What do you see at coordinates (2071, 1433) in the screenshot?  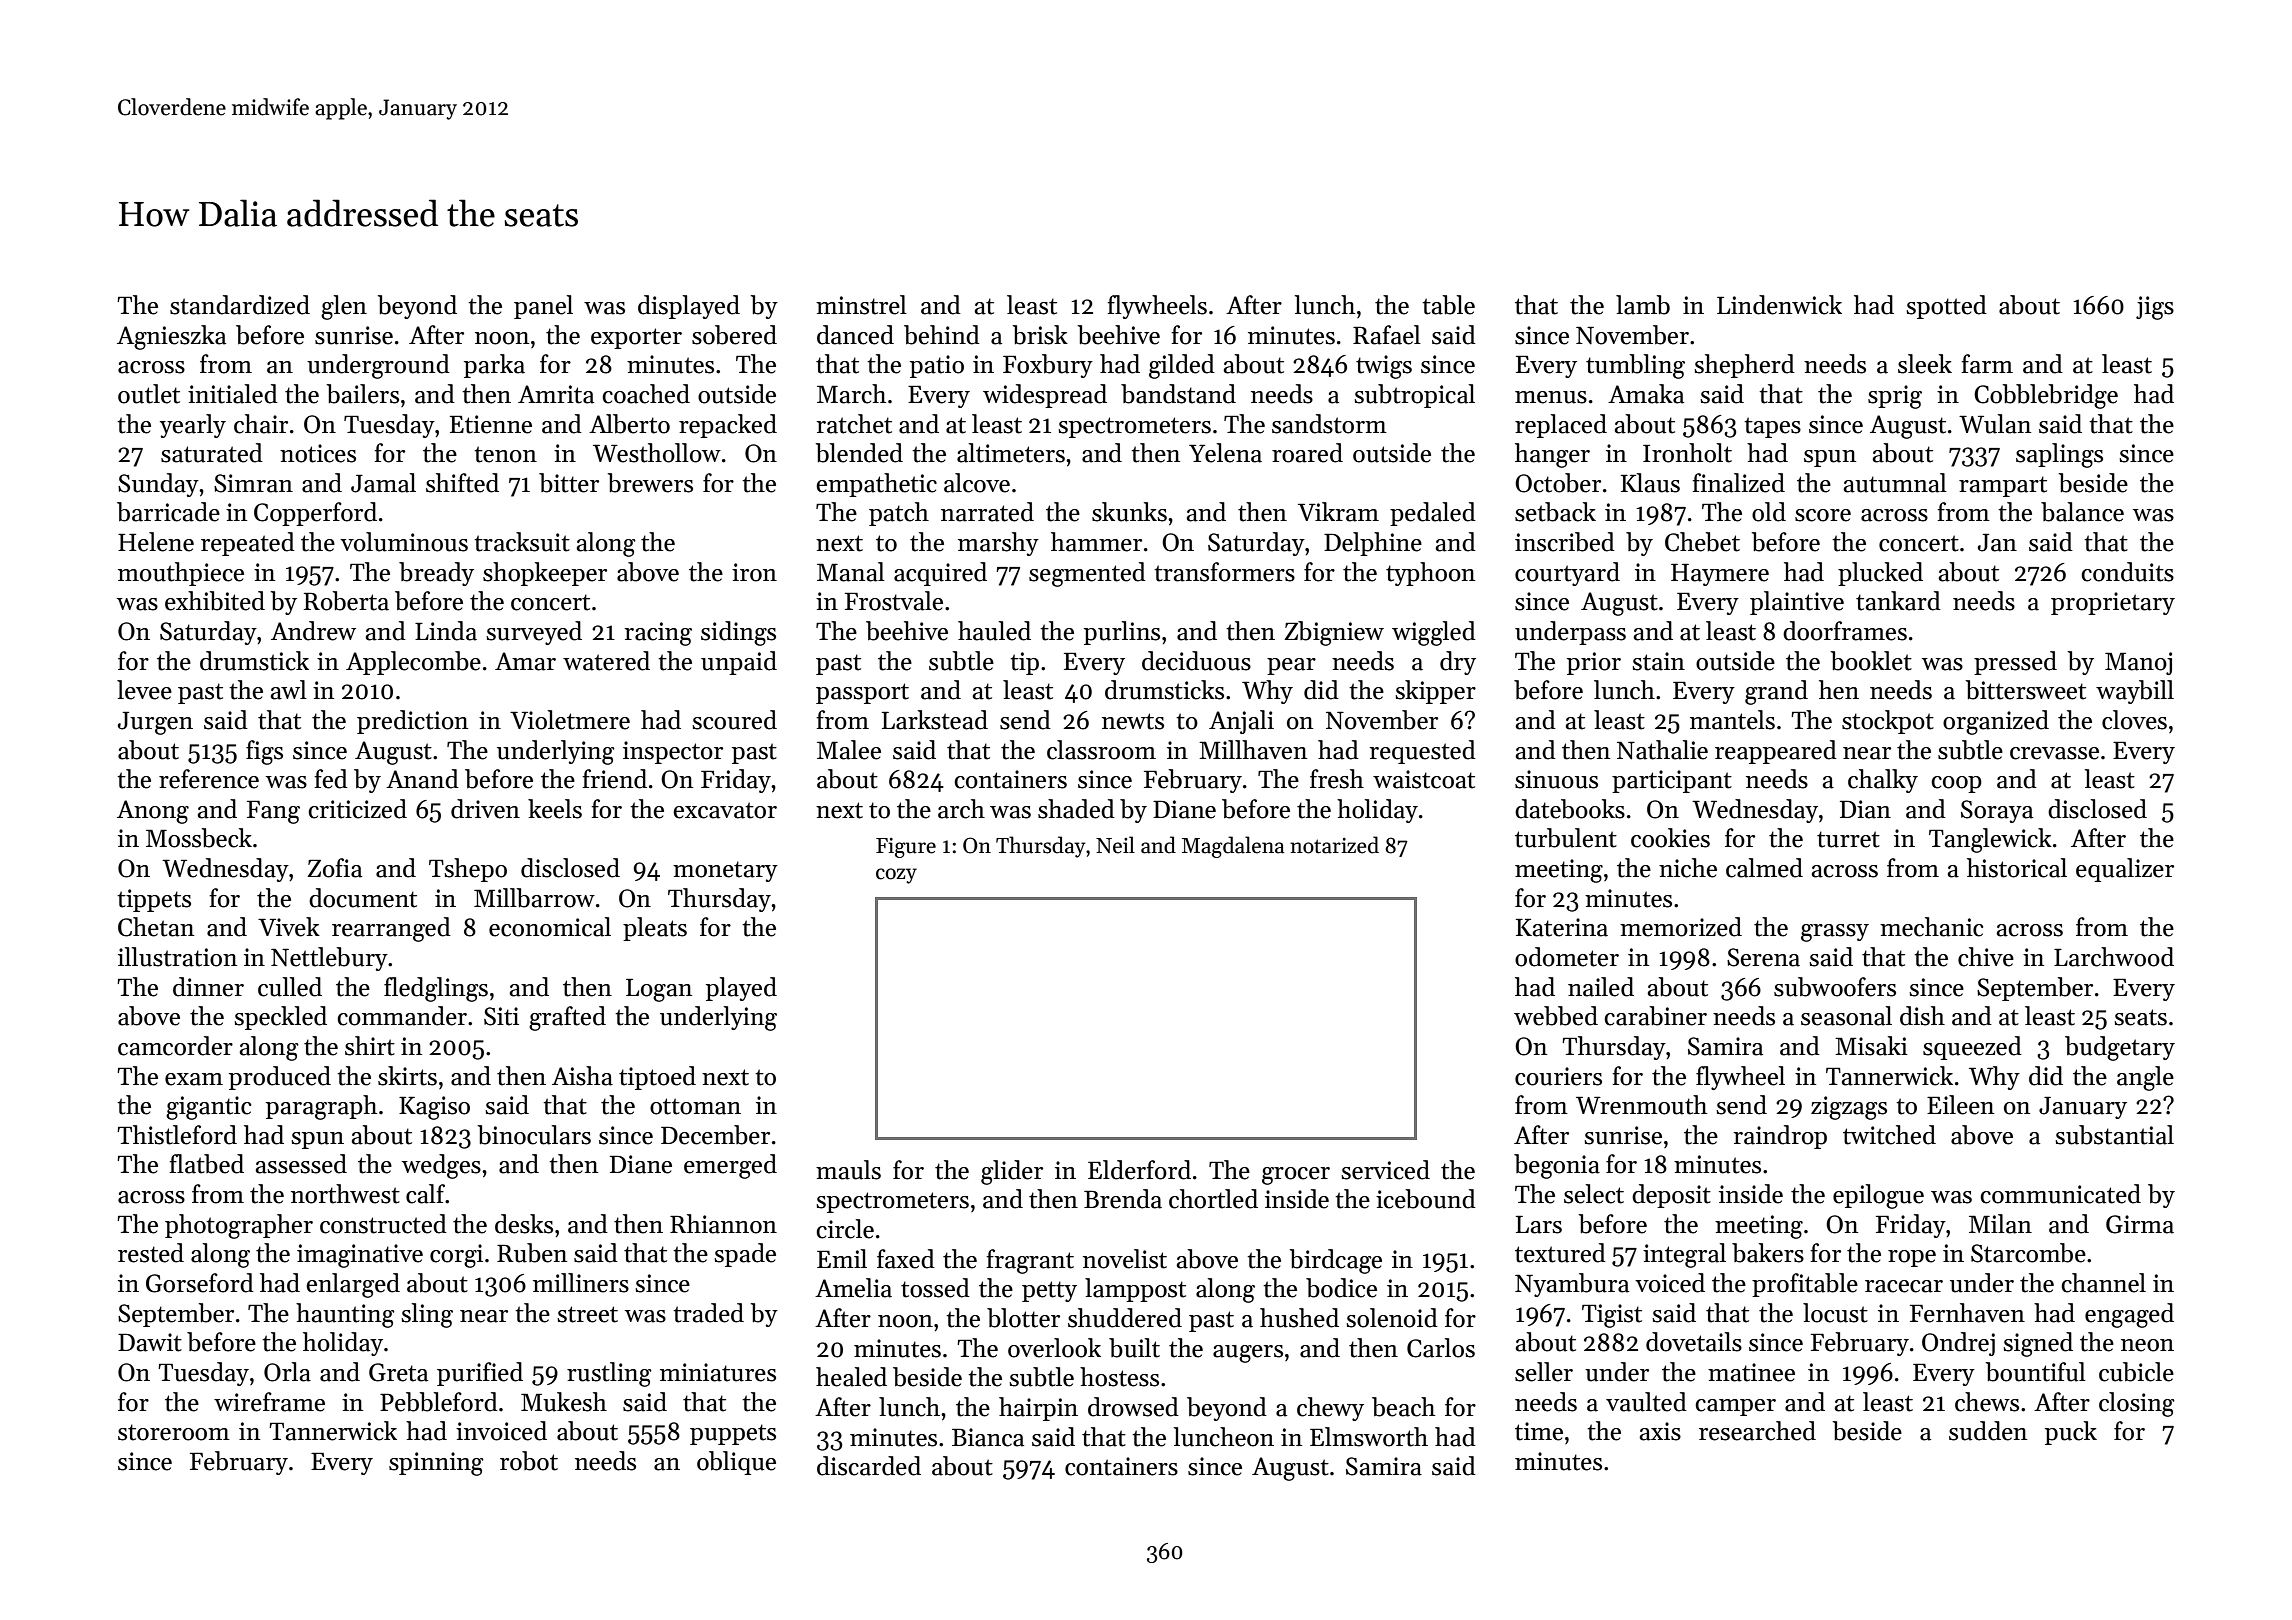 I see `puck` at bounding box center [2071, 1433].
